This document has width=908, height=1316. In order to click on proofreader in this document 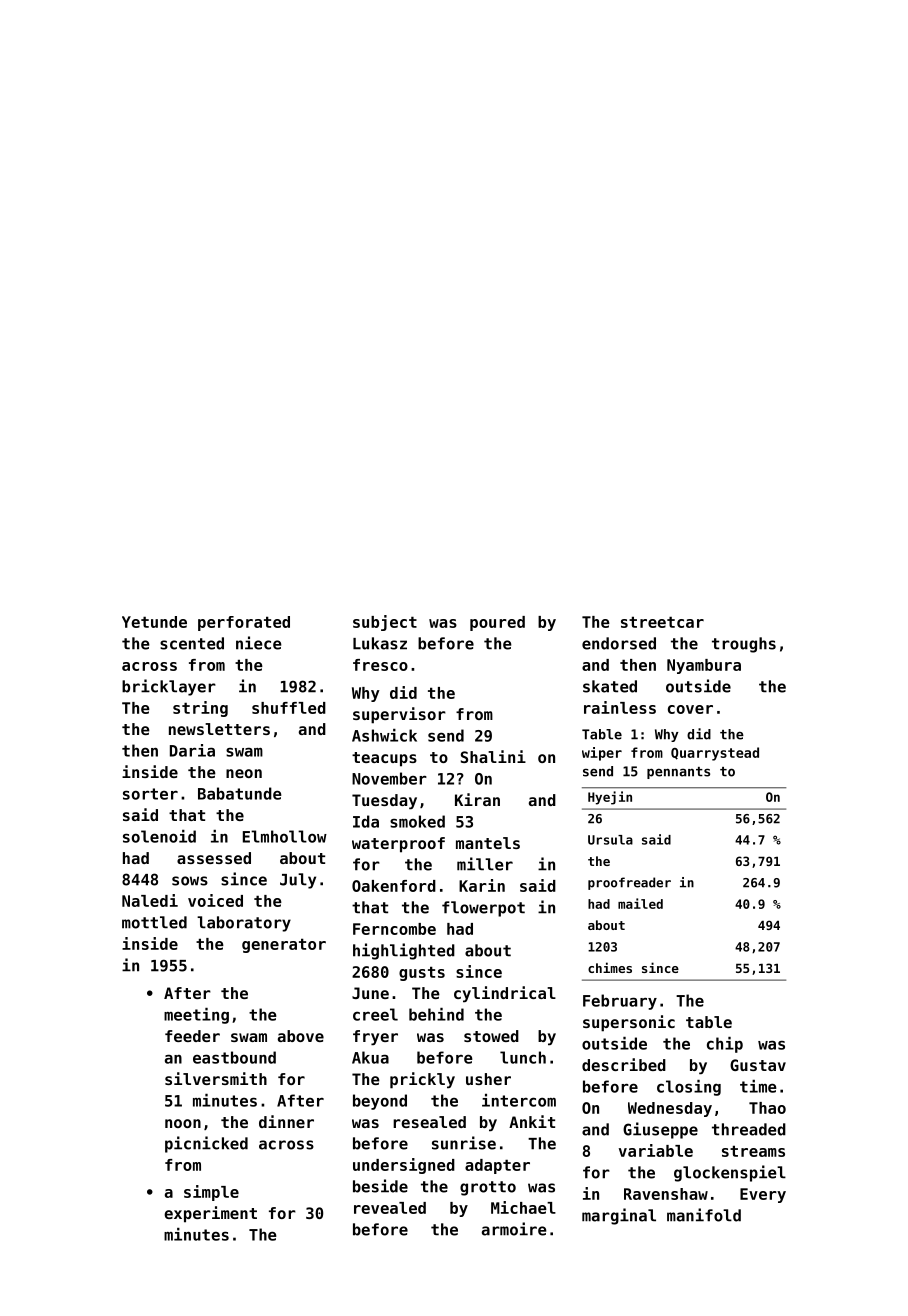, I will do `click(629, 883)`.
